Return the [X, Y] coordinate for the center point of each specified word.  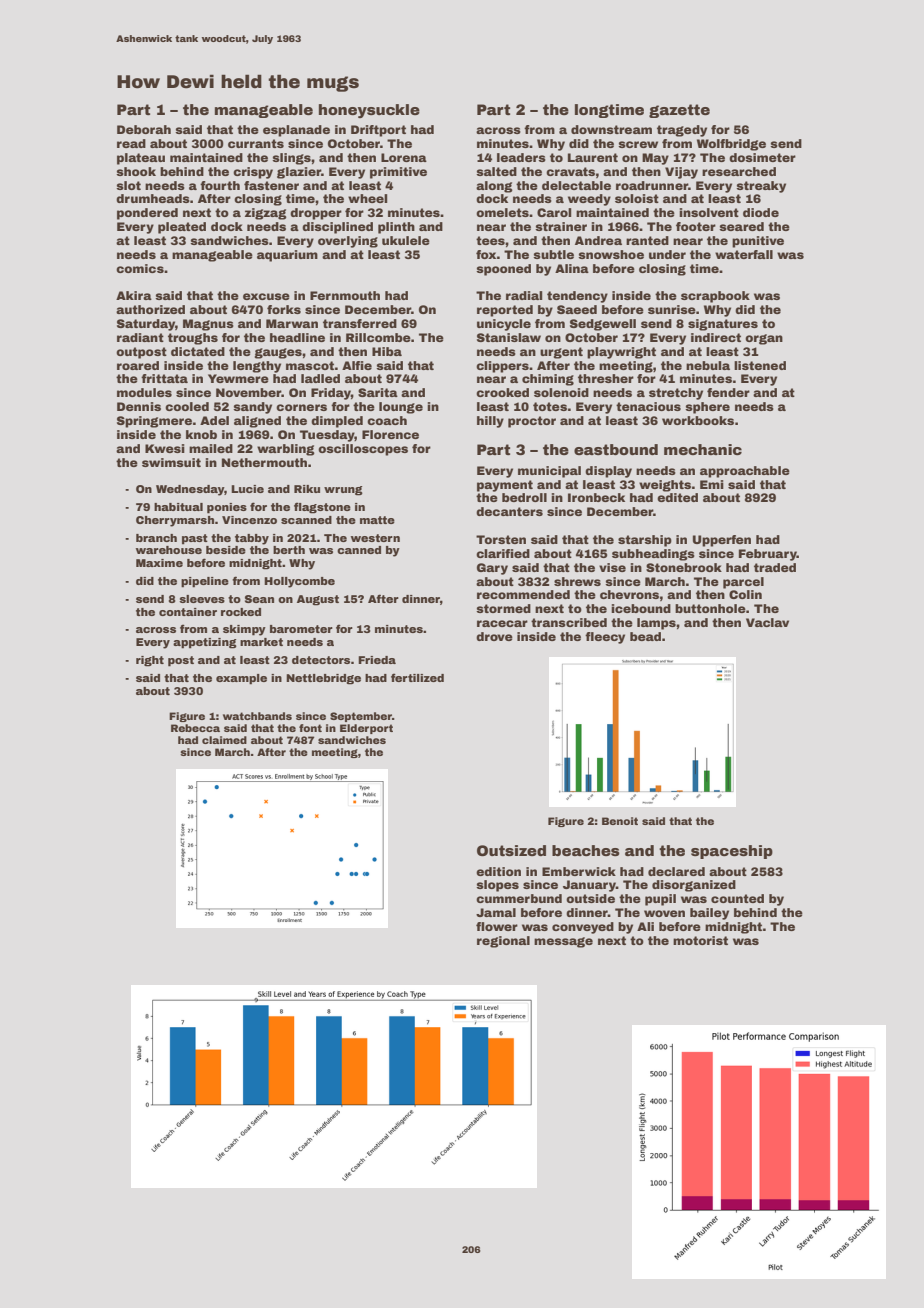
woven [664, 913]
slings [291, 159]
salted [496, 171]
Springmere [154, 422]
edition [498, 871]
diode [761, 212]
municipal [549, 472]
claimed [224, 740]
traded [775, 567]
